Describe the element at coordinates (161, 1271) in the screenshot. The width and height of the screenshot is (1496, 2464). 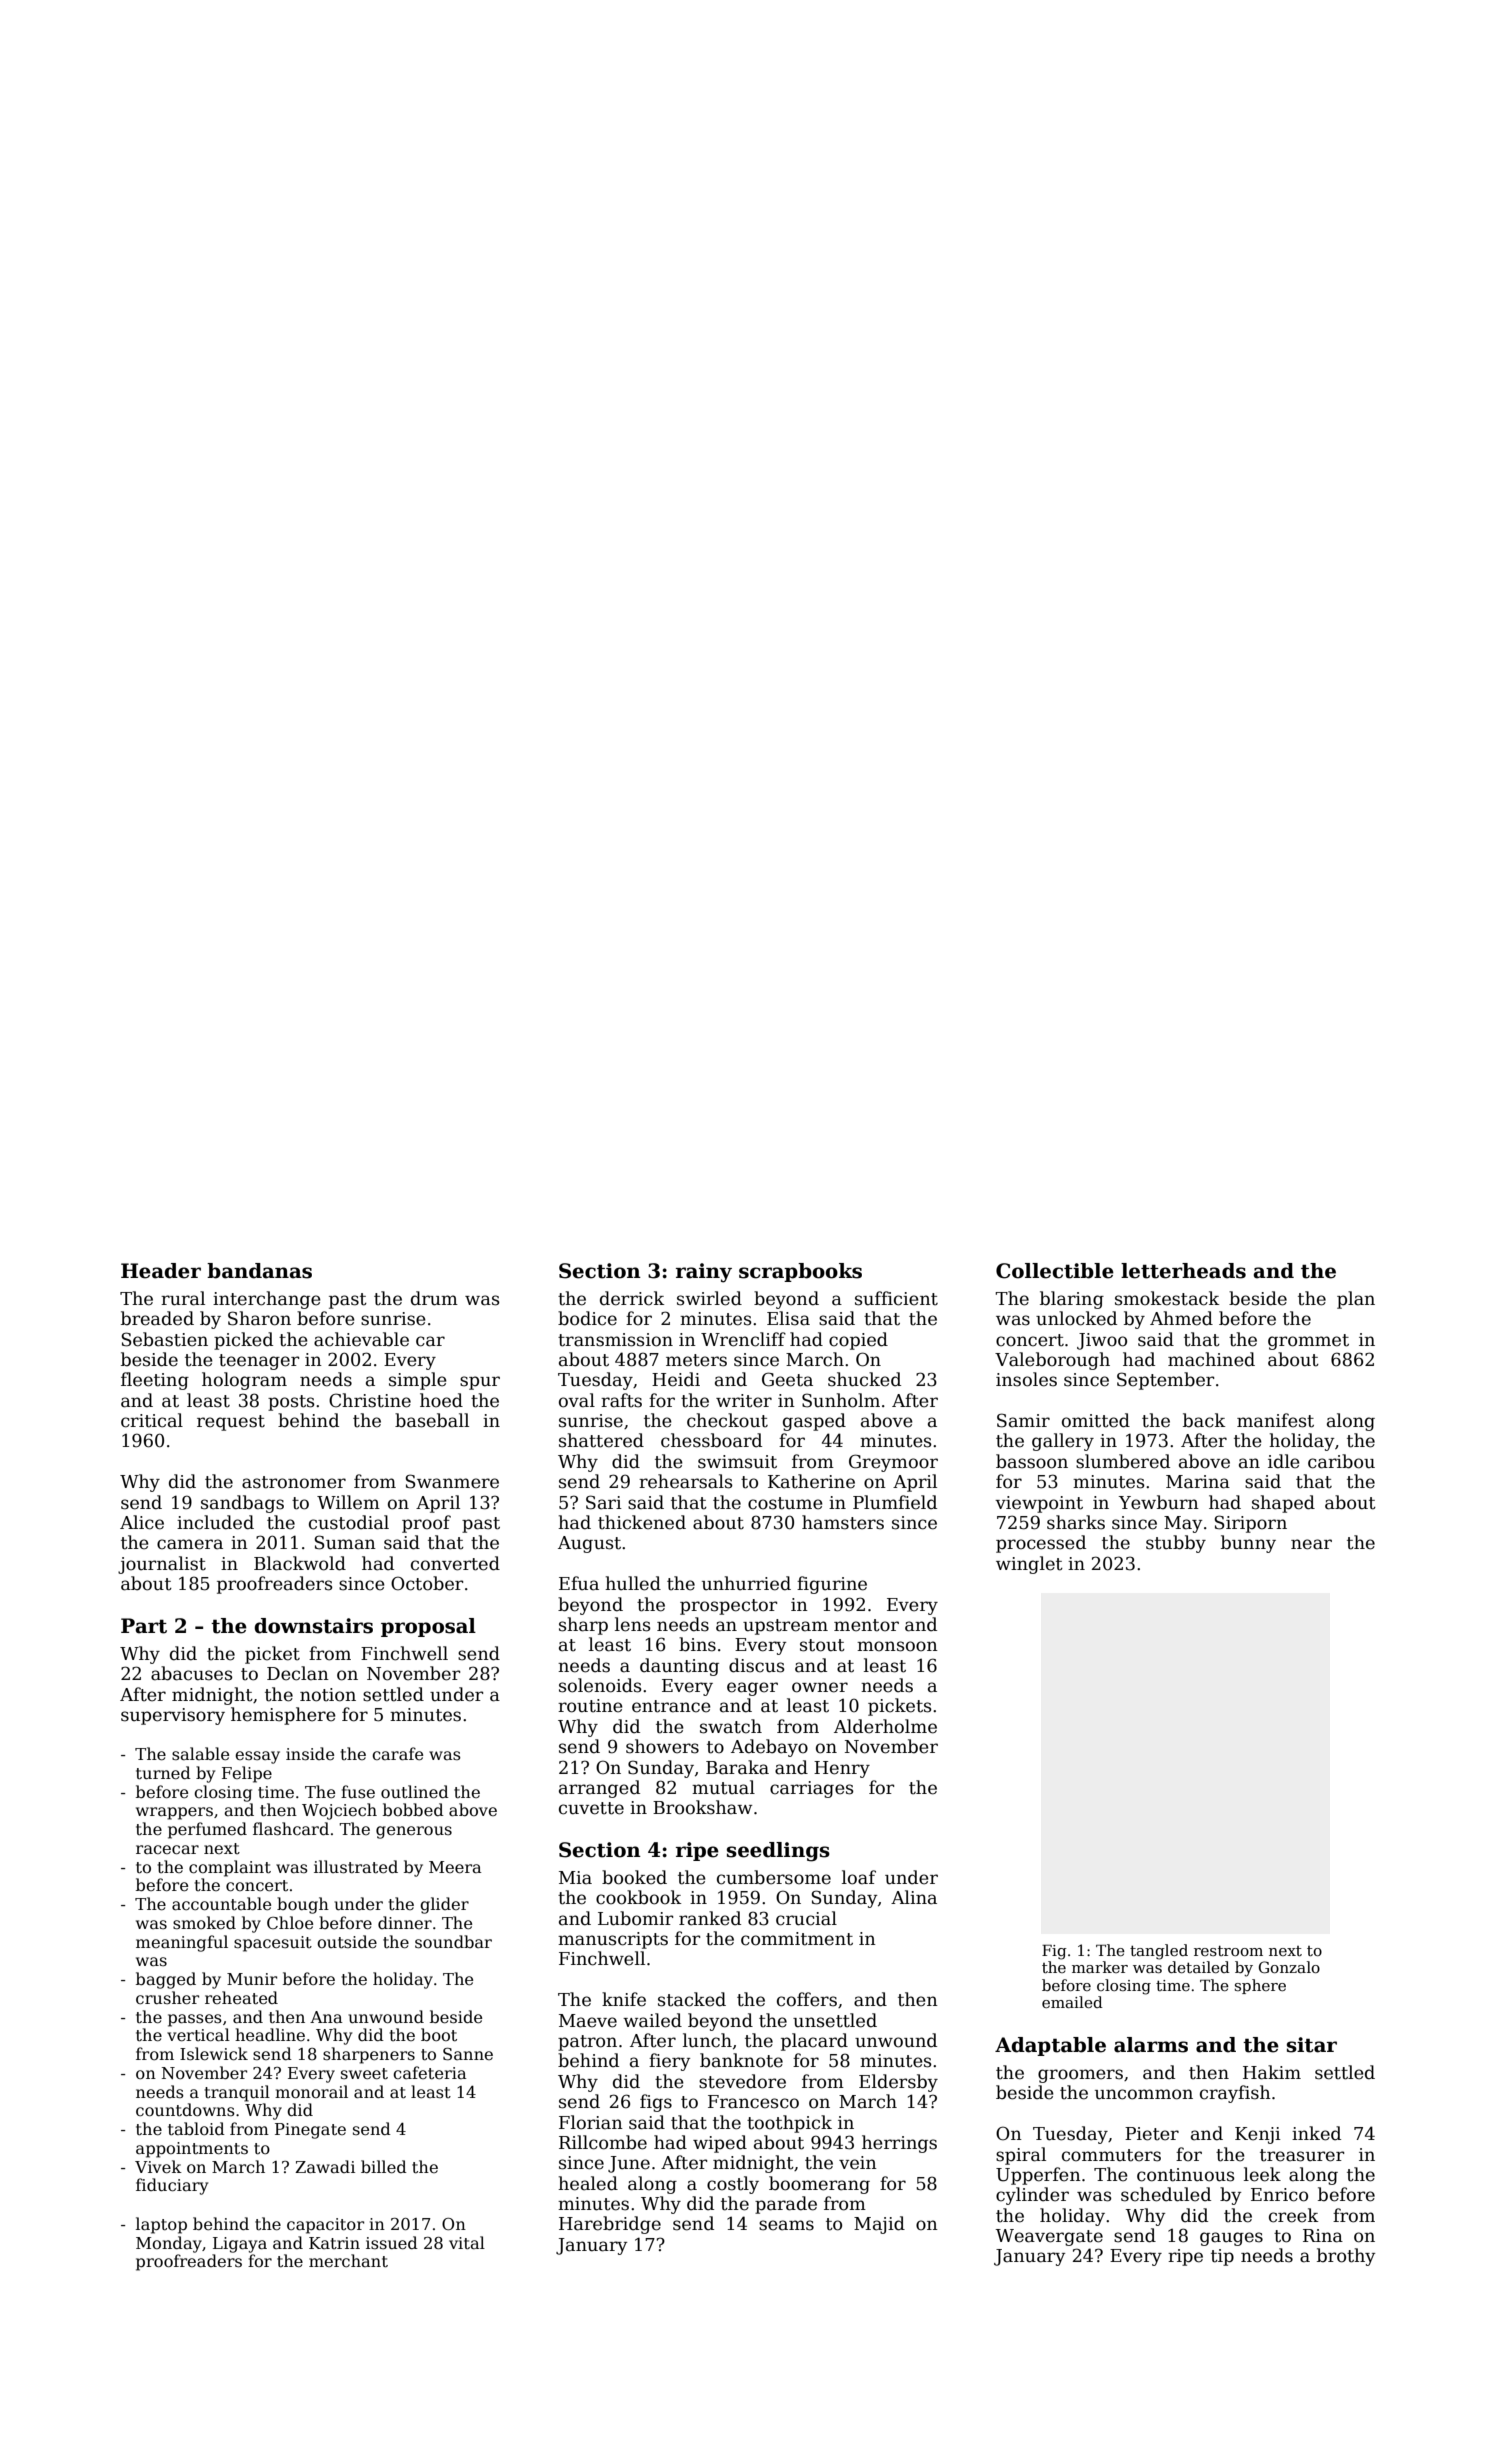
I see `Header` at that location.
